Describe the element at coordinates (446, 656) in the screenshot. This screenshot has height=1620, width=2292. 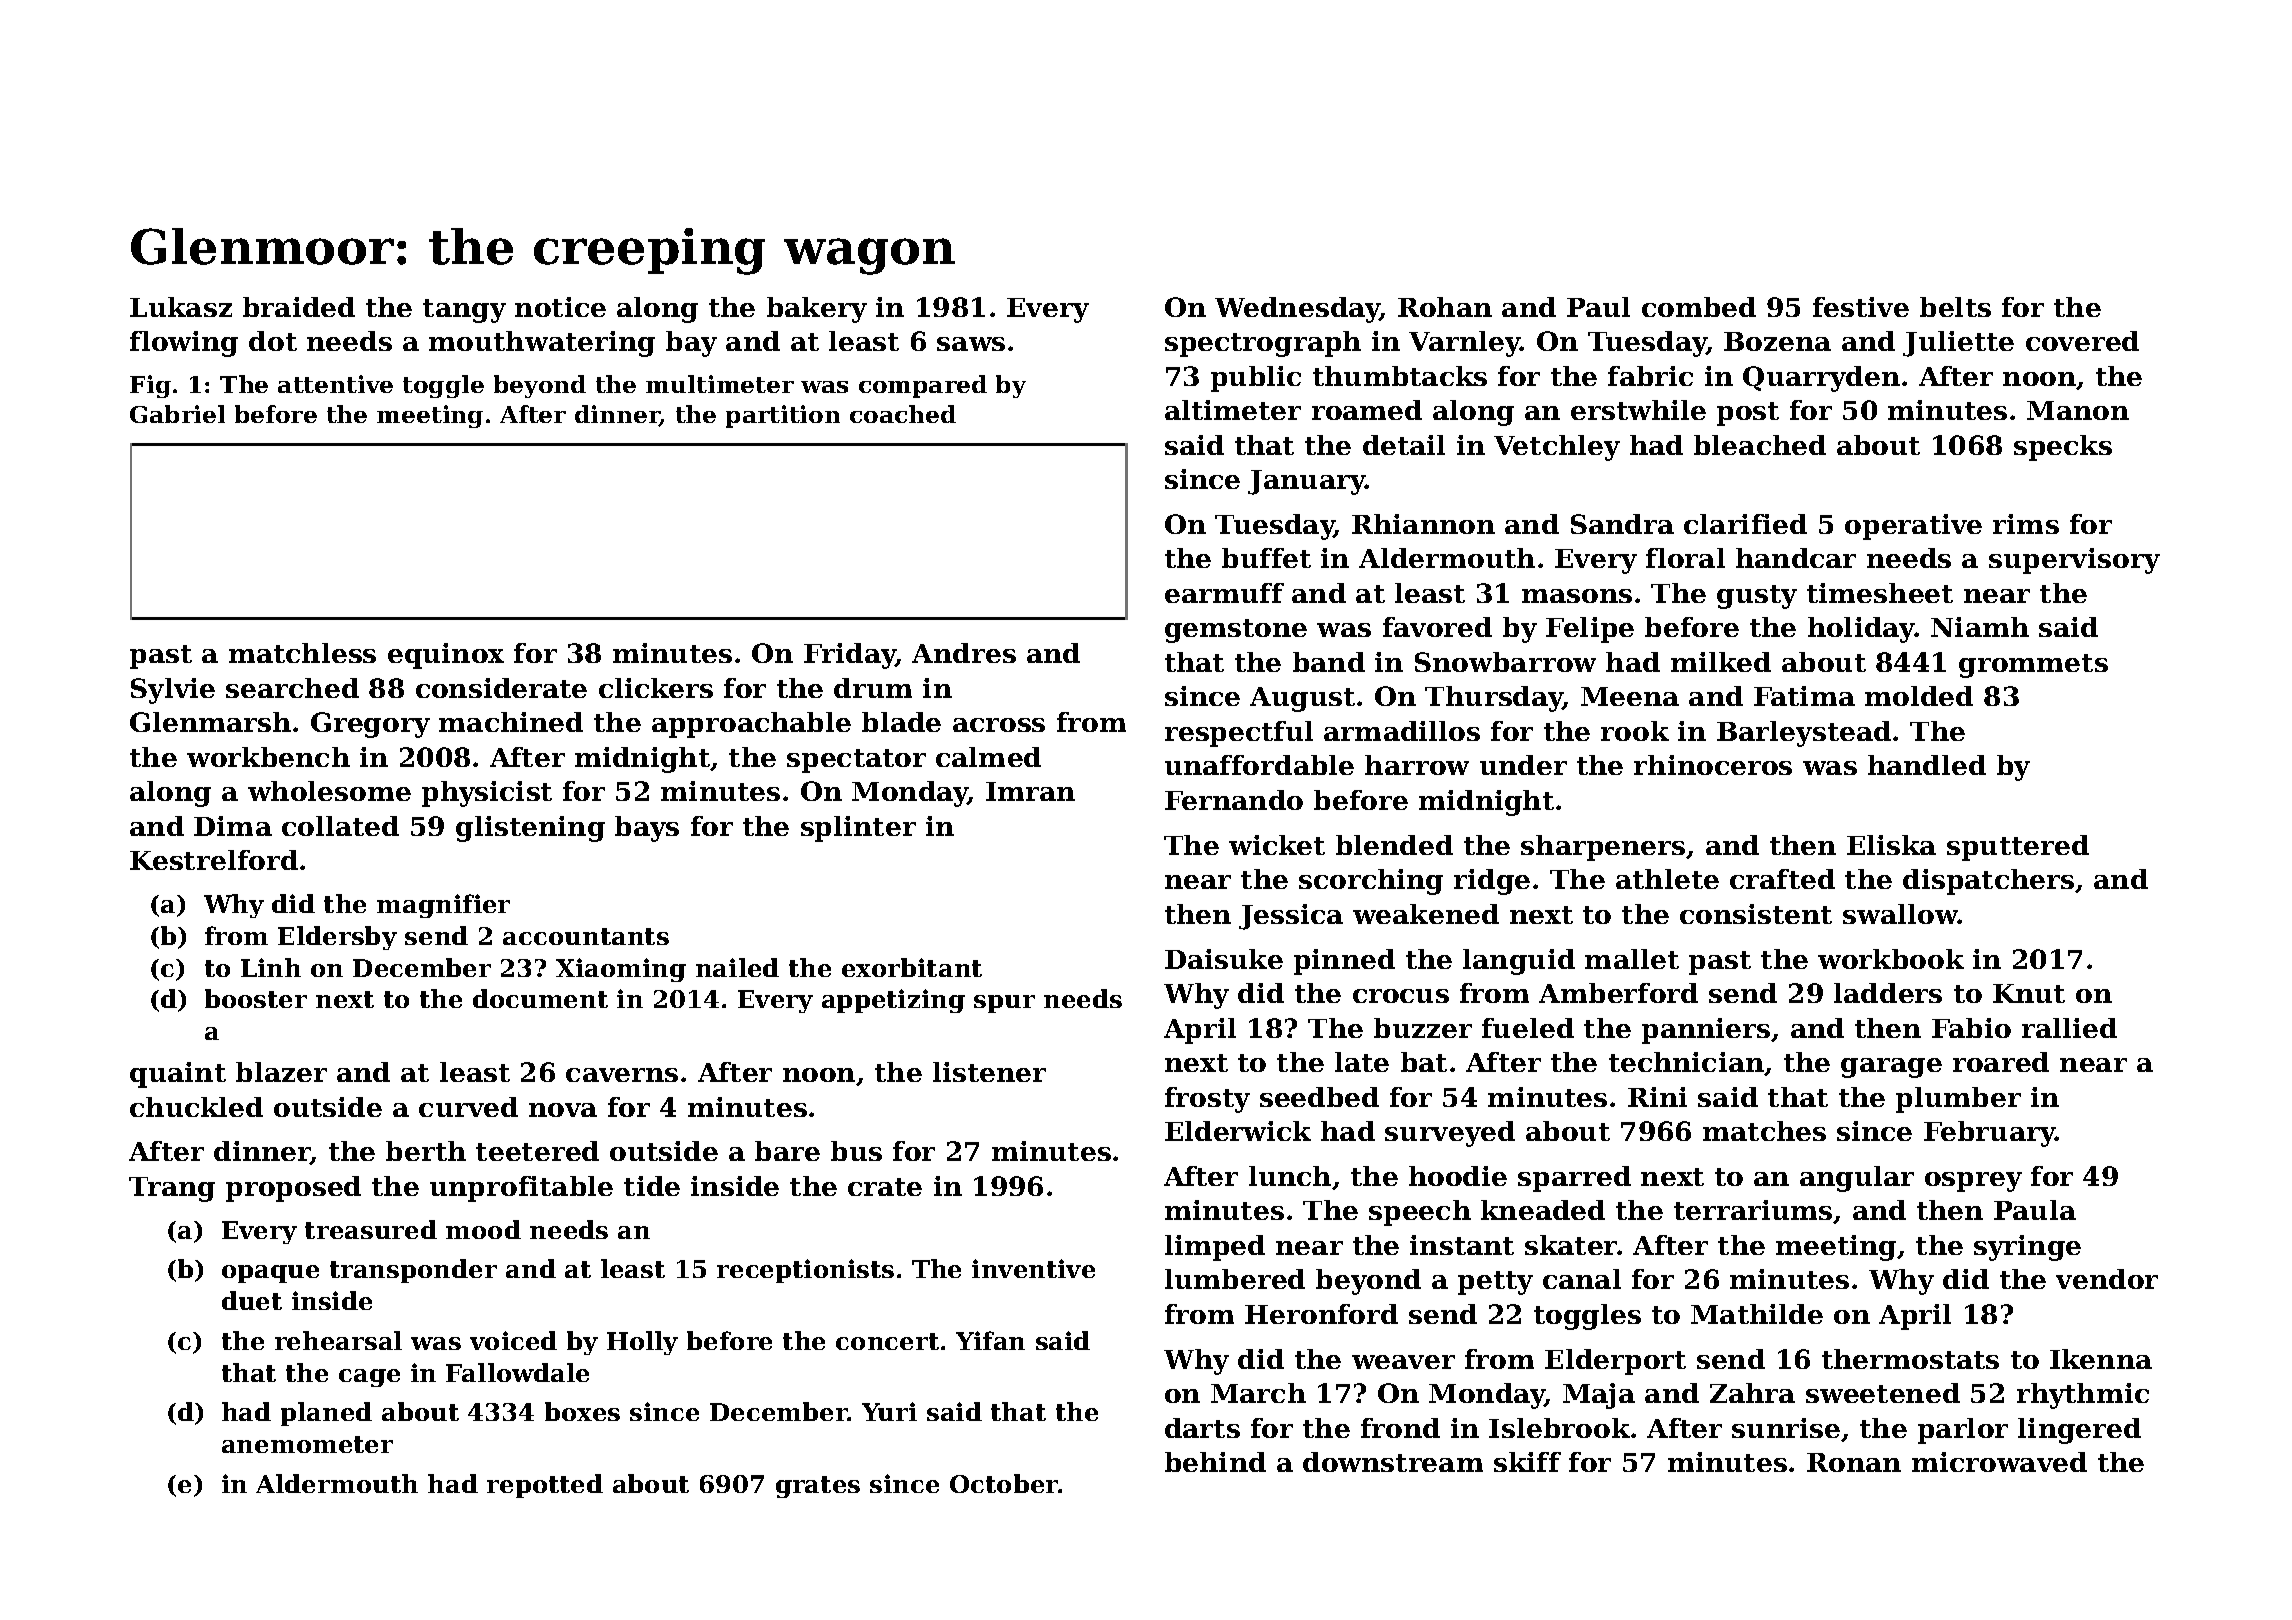
I see `equinox` at that location.
